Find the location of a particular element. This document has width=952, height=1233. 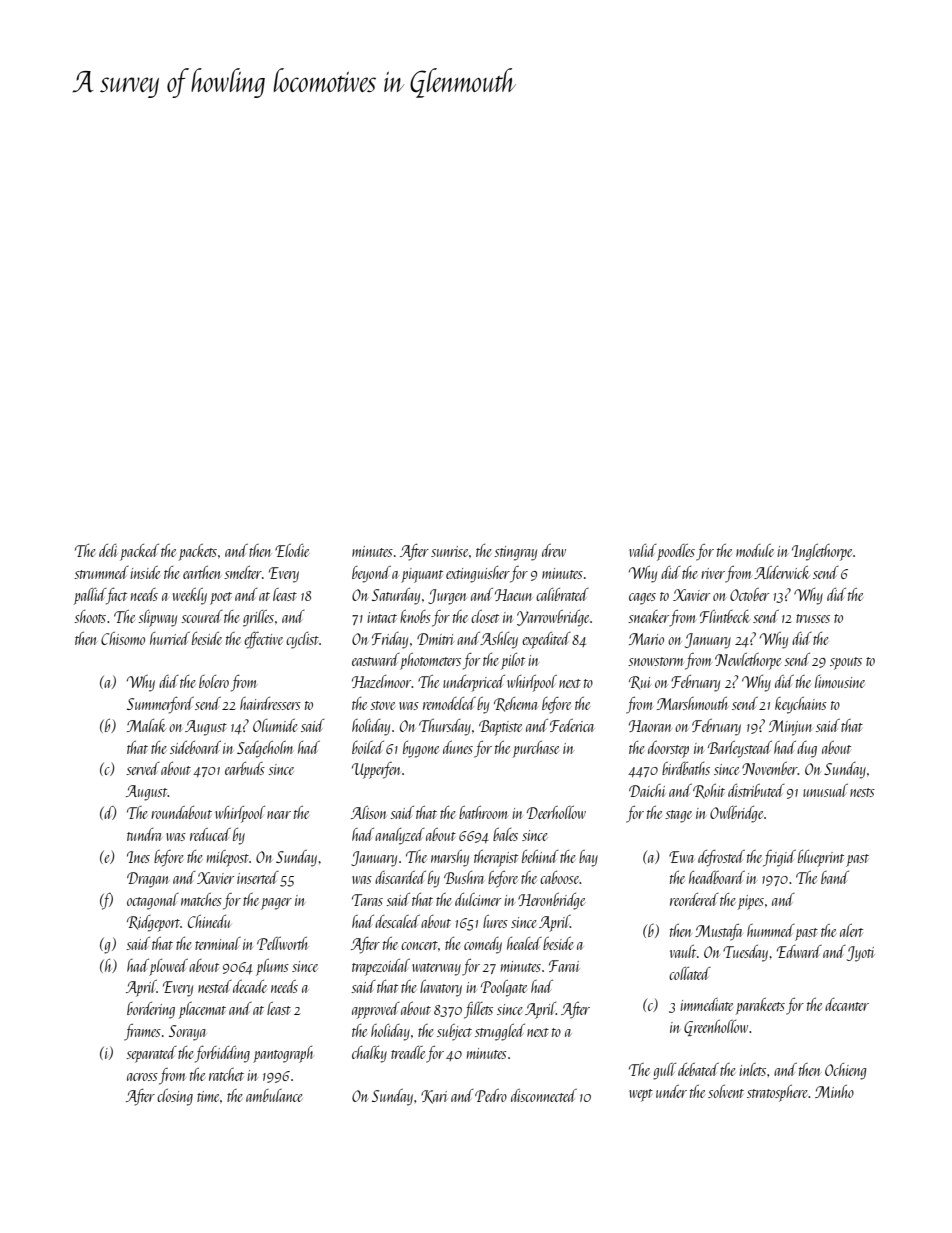

sunrise is located at coordinates (449, 551).
